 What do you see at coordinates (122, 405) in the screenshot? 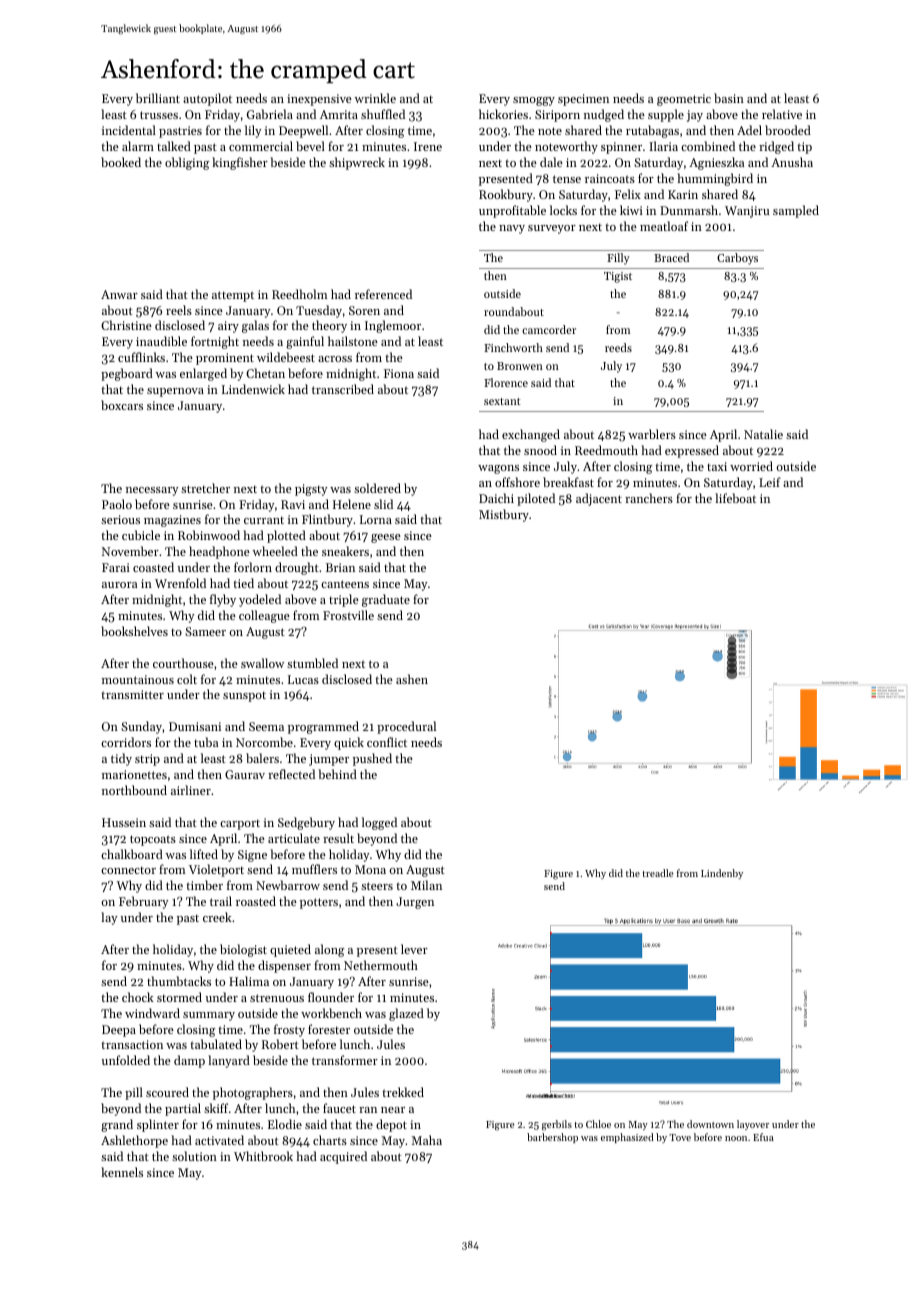
I see `boxcars` at bounding box center [122, 405].
